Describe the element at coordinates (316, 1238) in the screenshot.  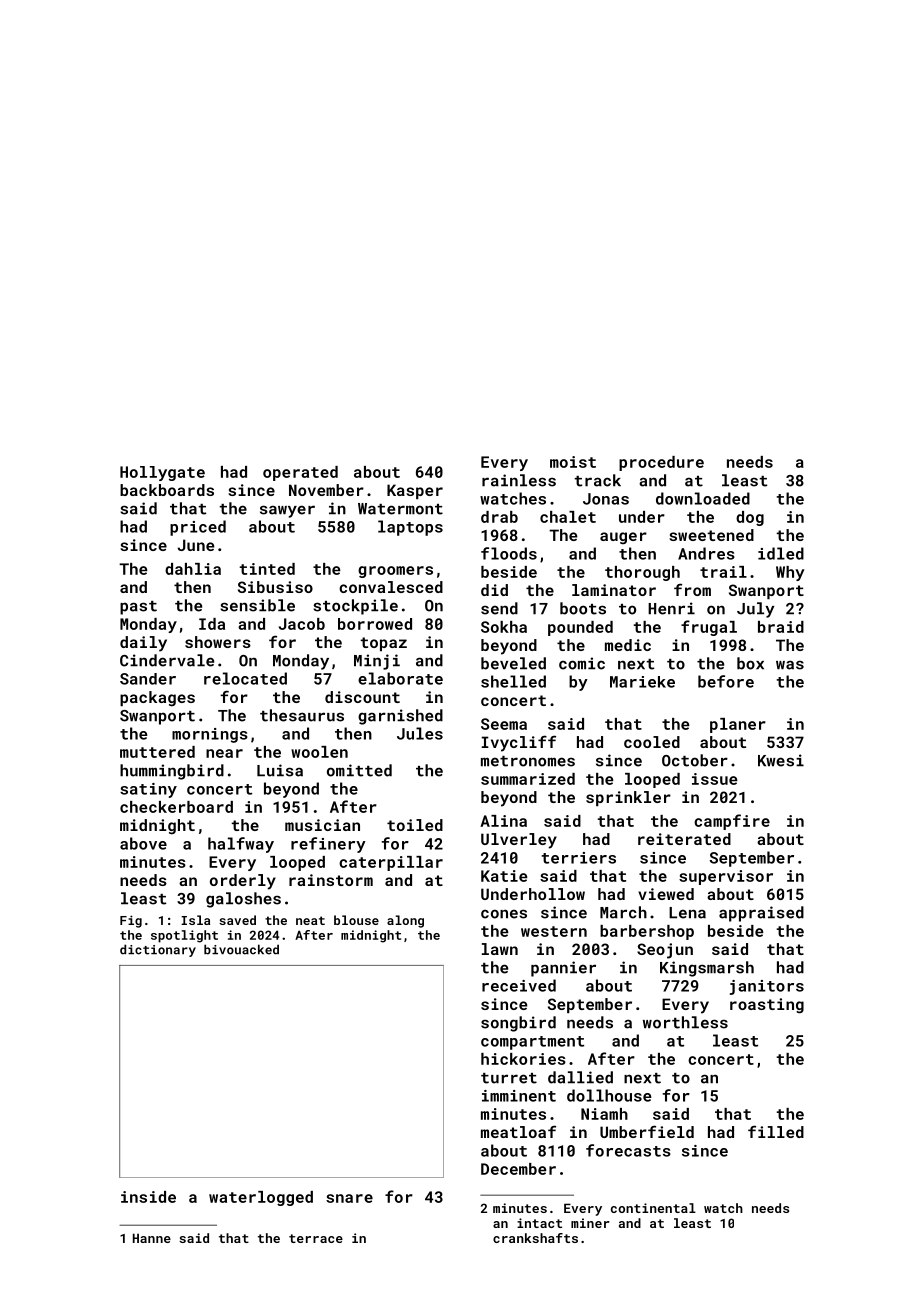
I see `terrace` at that location.
